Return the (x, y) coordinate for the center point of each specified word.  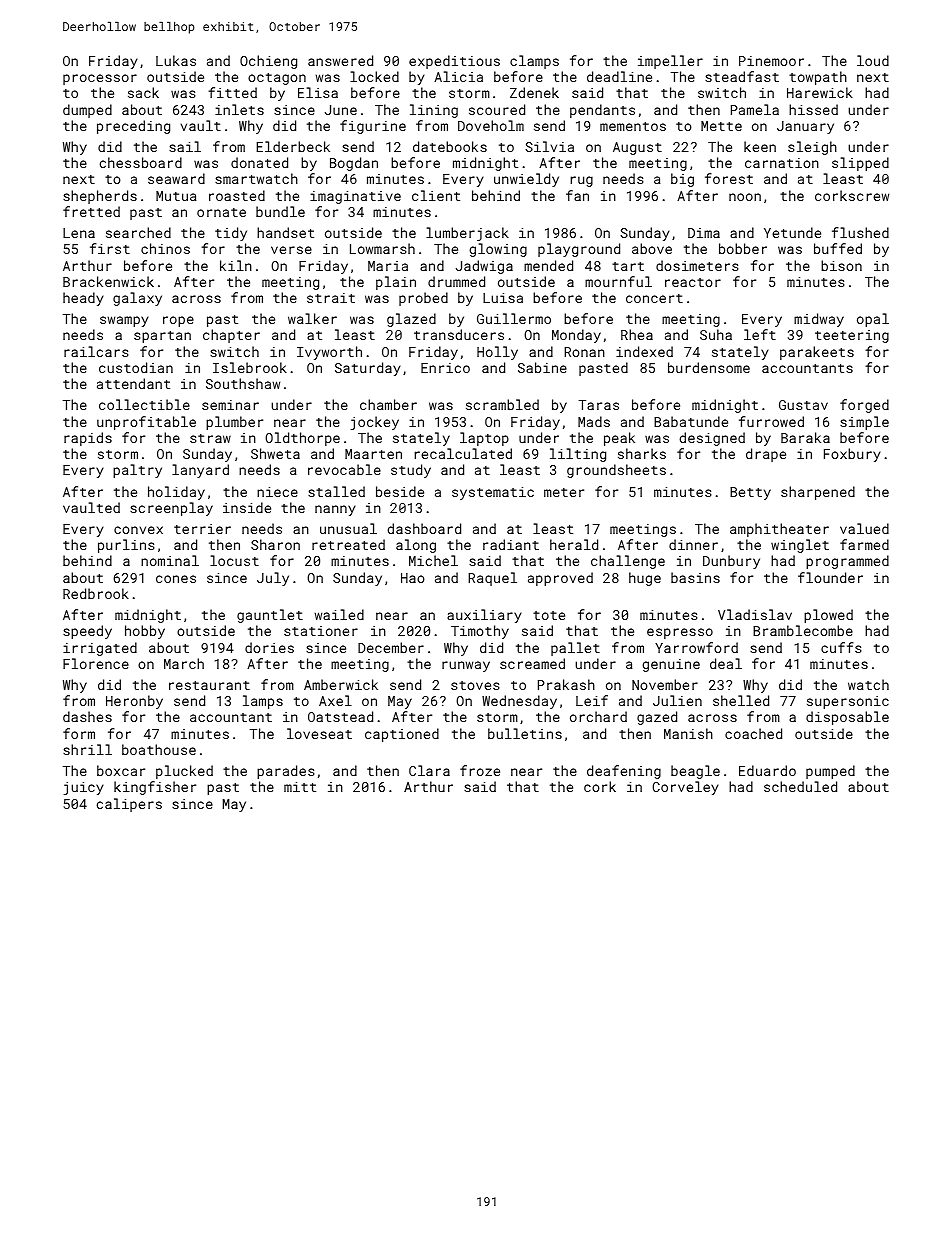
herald (574, 544)
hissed (813, 109)
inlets (239, 109)
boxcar (121, 770)
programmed (847, 562)
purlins (126, 546)
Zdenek (534, 92)
